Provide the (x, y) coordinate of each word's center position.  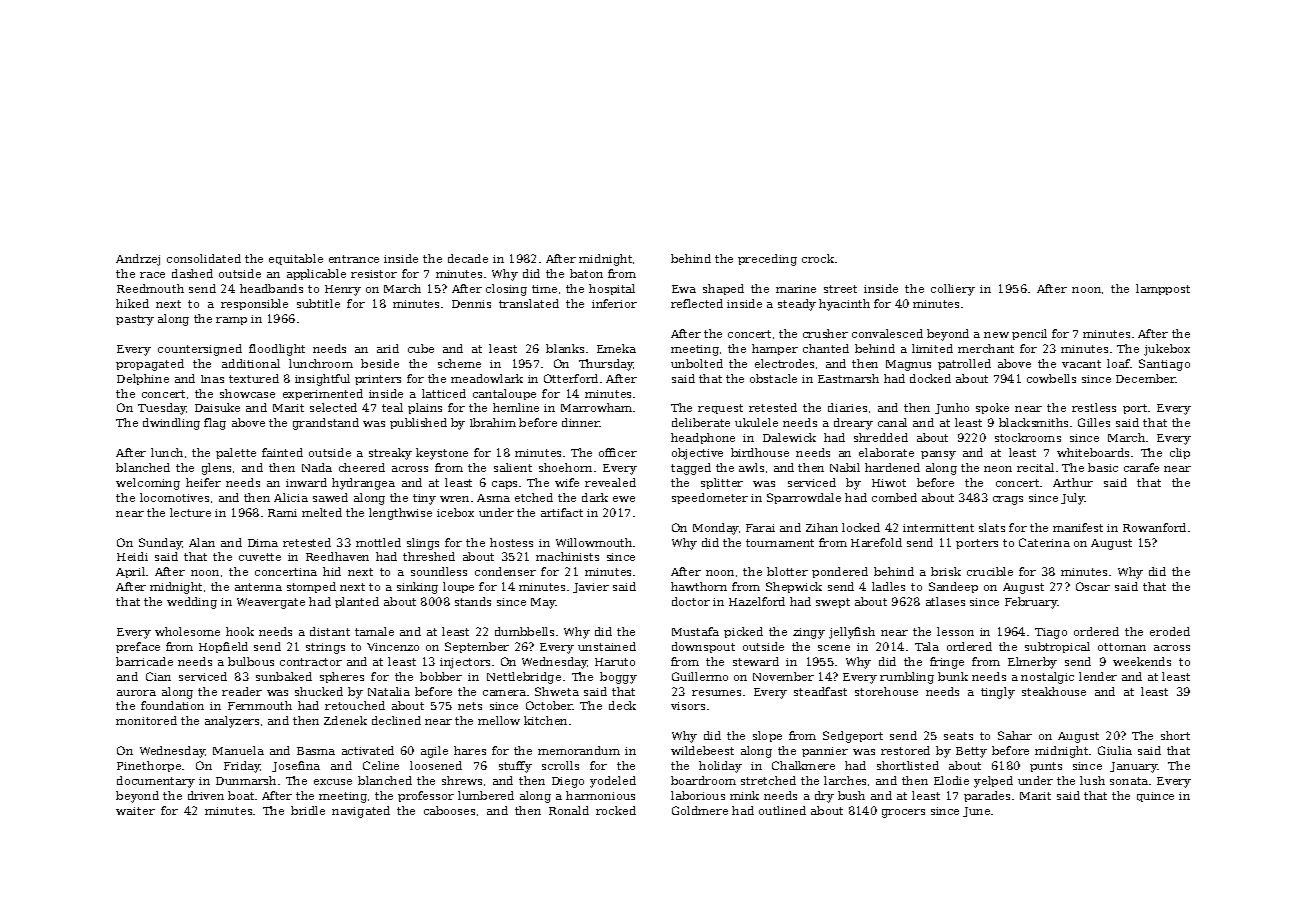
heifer (203, 482)
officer (618, 452)
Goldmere (700, 810)
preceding (767, 260)
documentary (156, 782)
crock (818, 258)
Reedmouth (150, 288)
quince (1155, 797)
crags (1008, 500)
